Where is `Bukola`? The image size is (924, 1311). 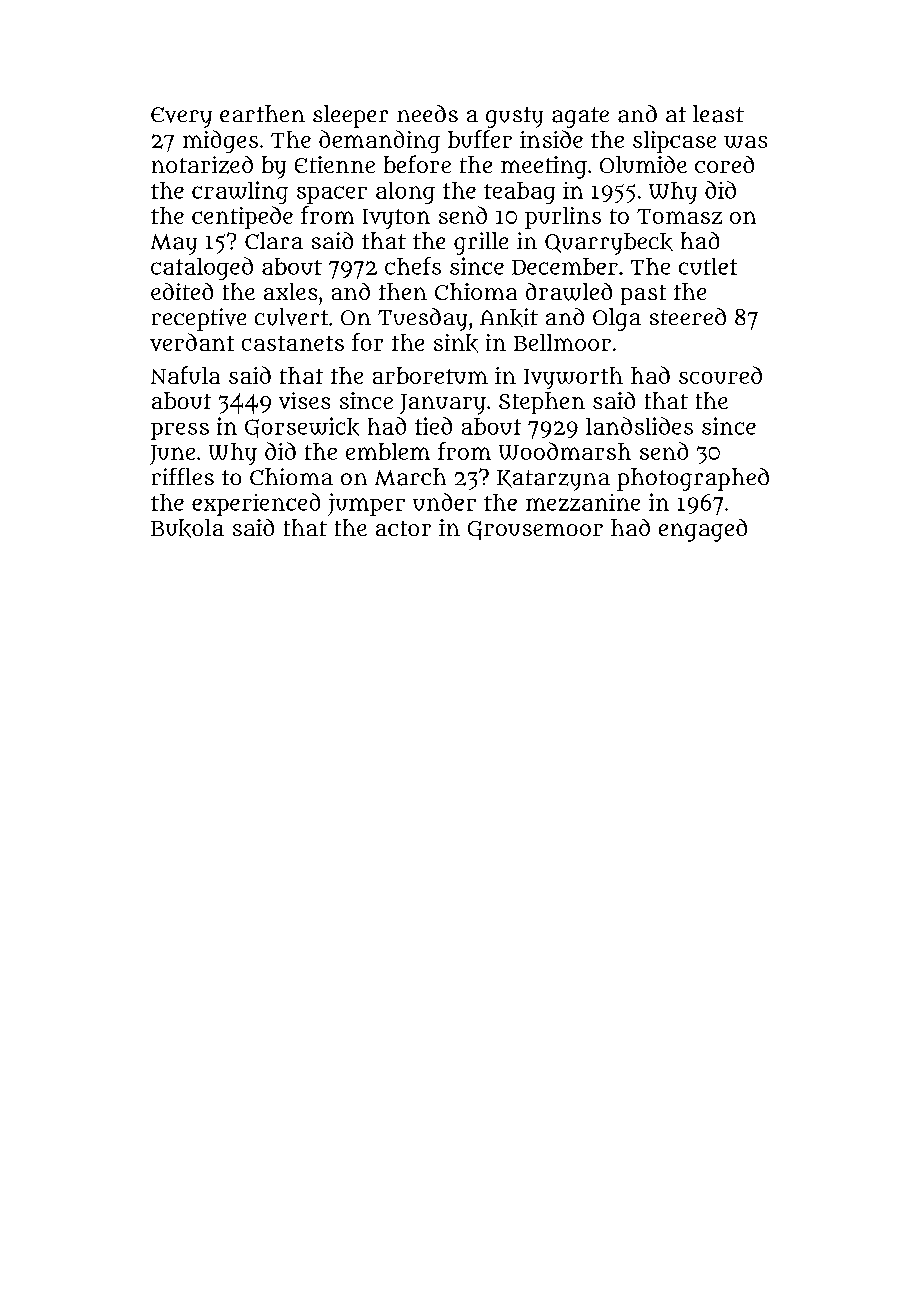
Bukola is located at coordinates (187, 528).
